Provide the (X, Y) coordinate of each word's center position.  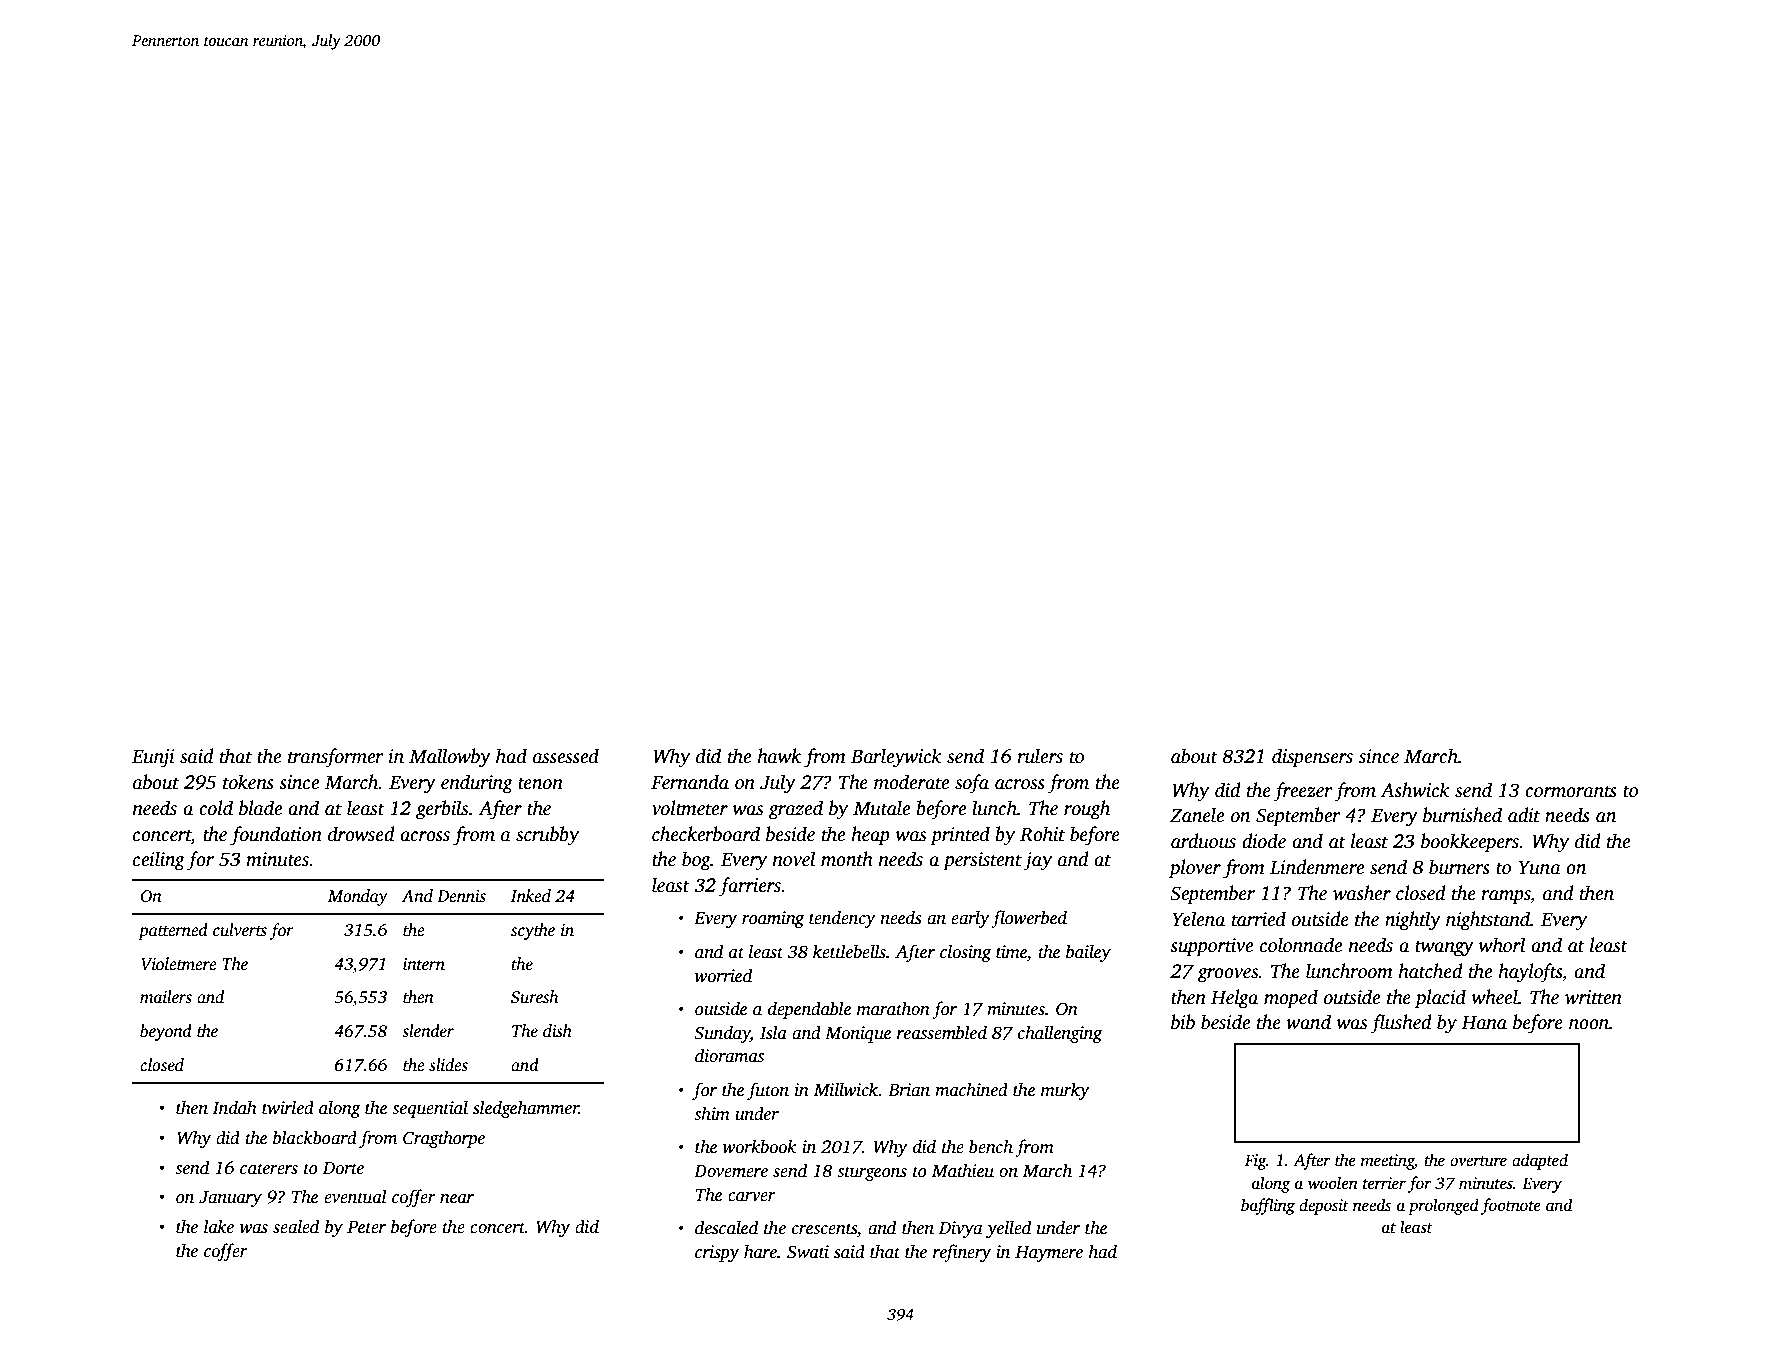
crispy (717, 1253)
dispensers (1312, 758)
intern (424, 964)
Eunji (153, 758)
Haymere (1049, 1254)
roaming (773, 919)
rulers (1040, 756)
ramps (1506, 897)
